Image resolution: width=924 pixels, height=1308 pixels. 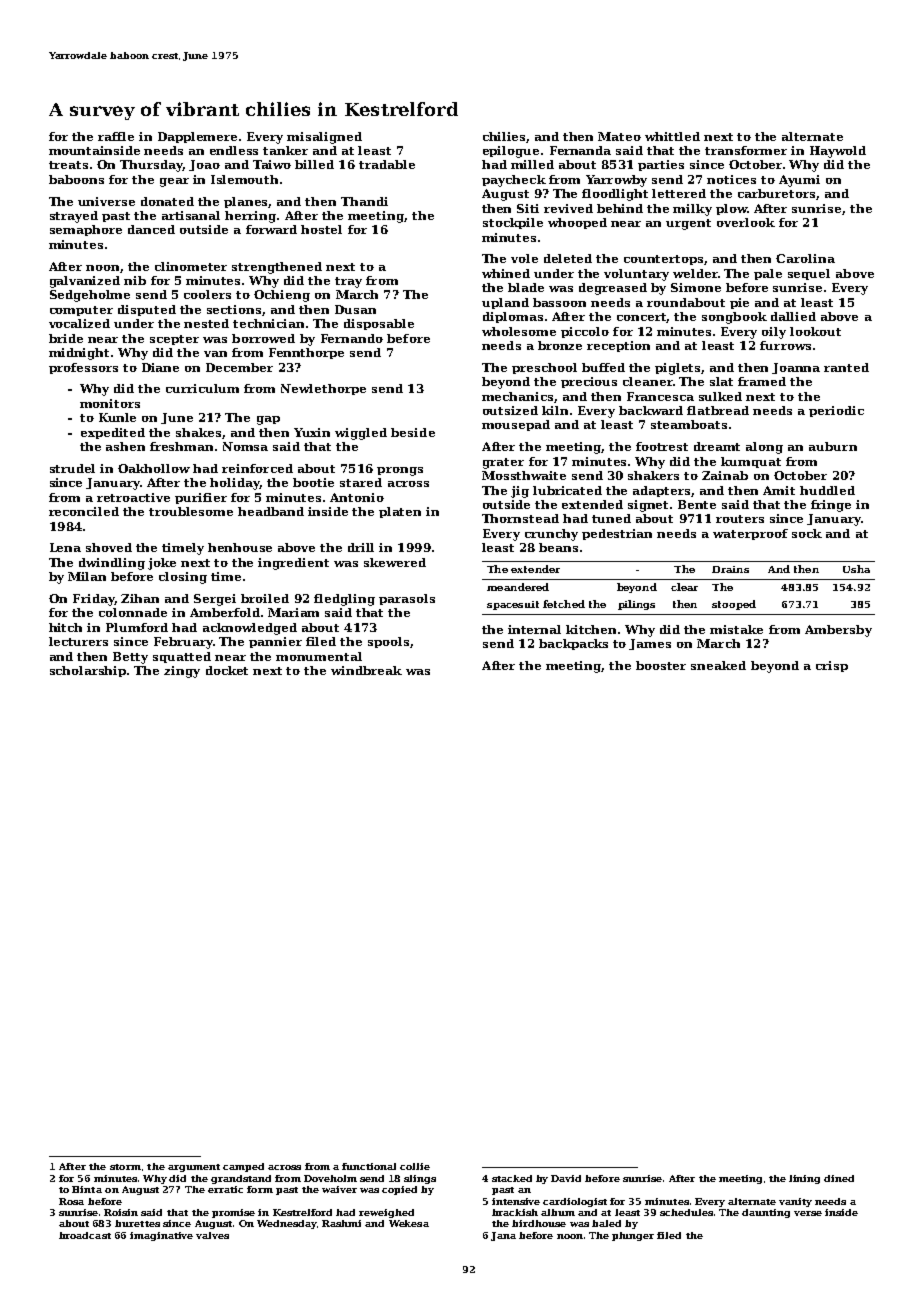 What do you see at coordinates (194, 1168) in the image?
I see `argument` at bounding box center [194, 1168].
